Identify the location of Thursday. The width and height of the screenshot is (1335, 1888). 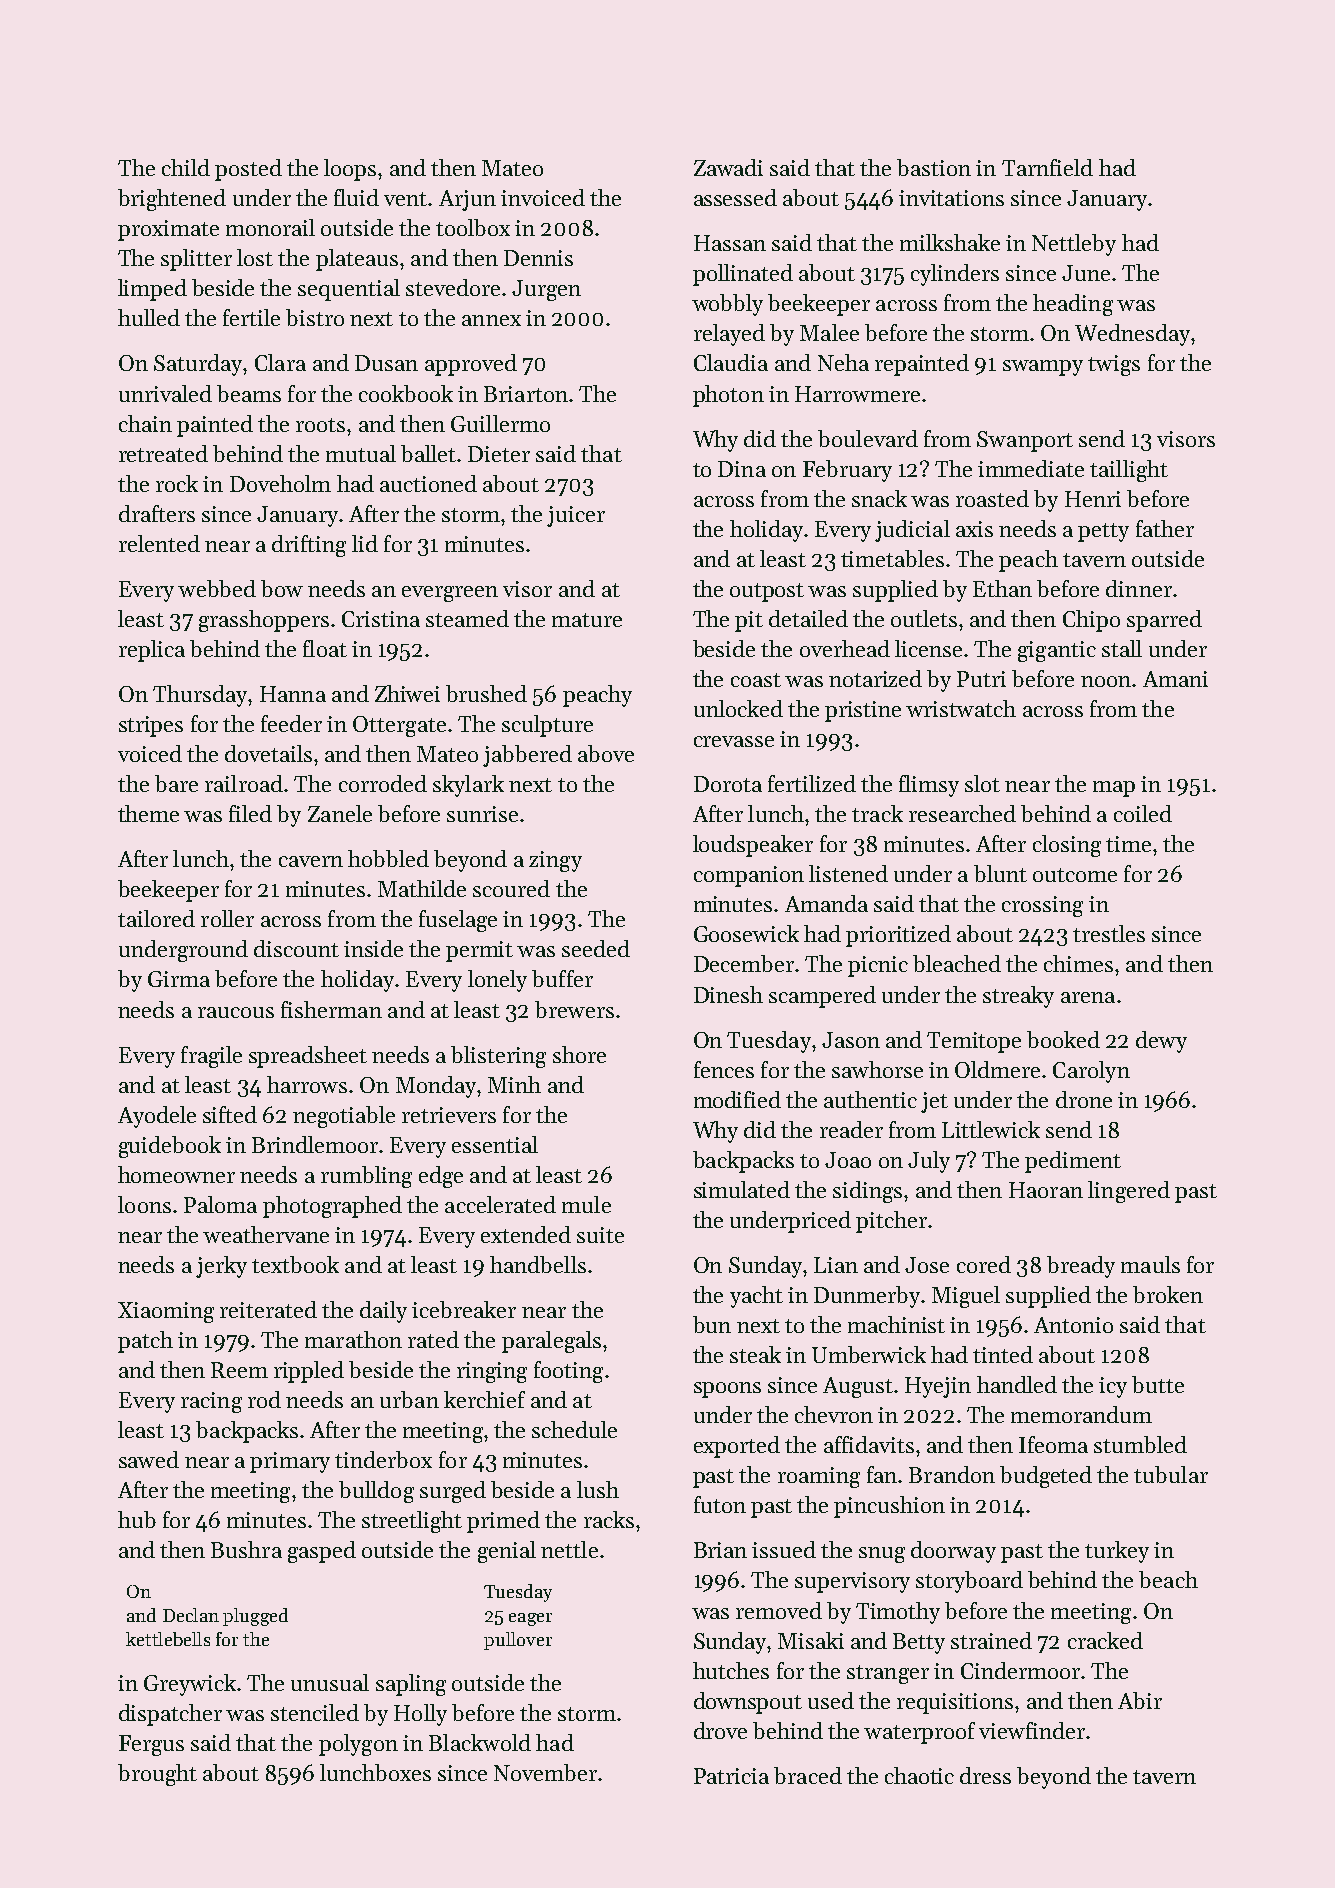
(200, 696).
